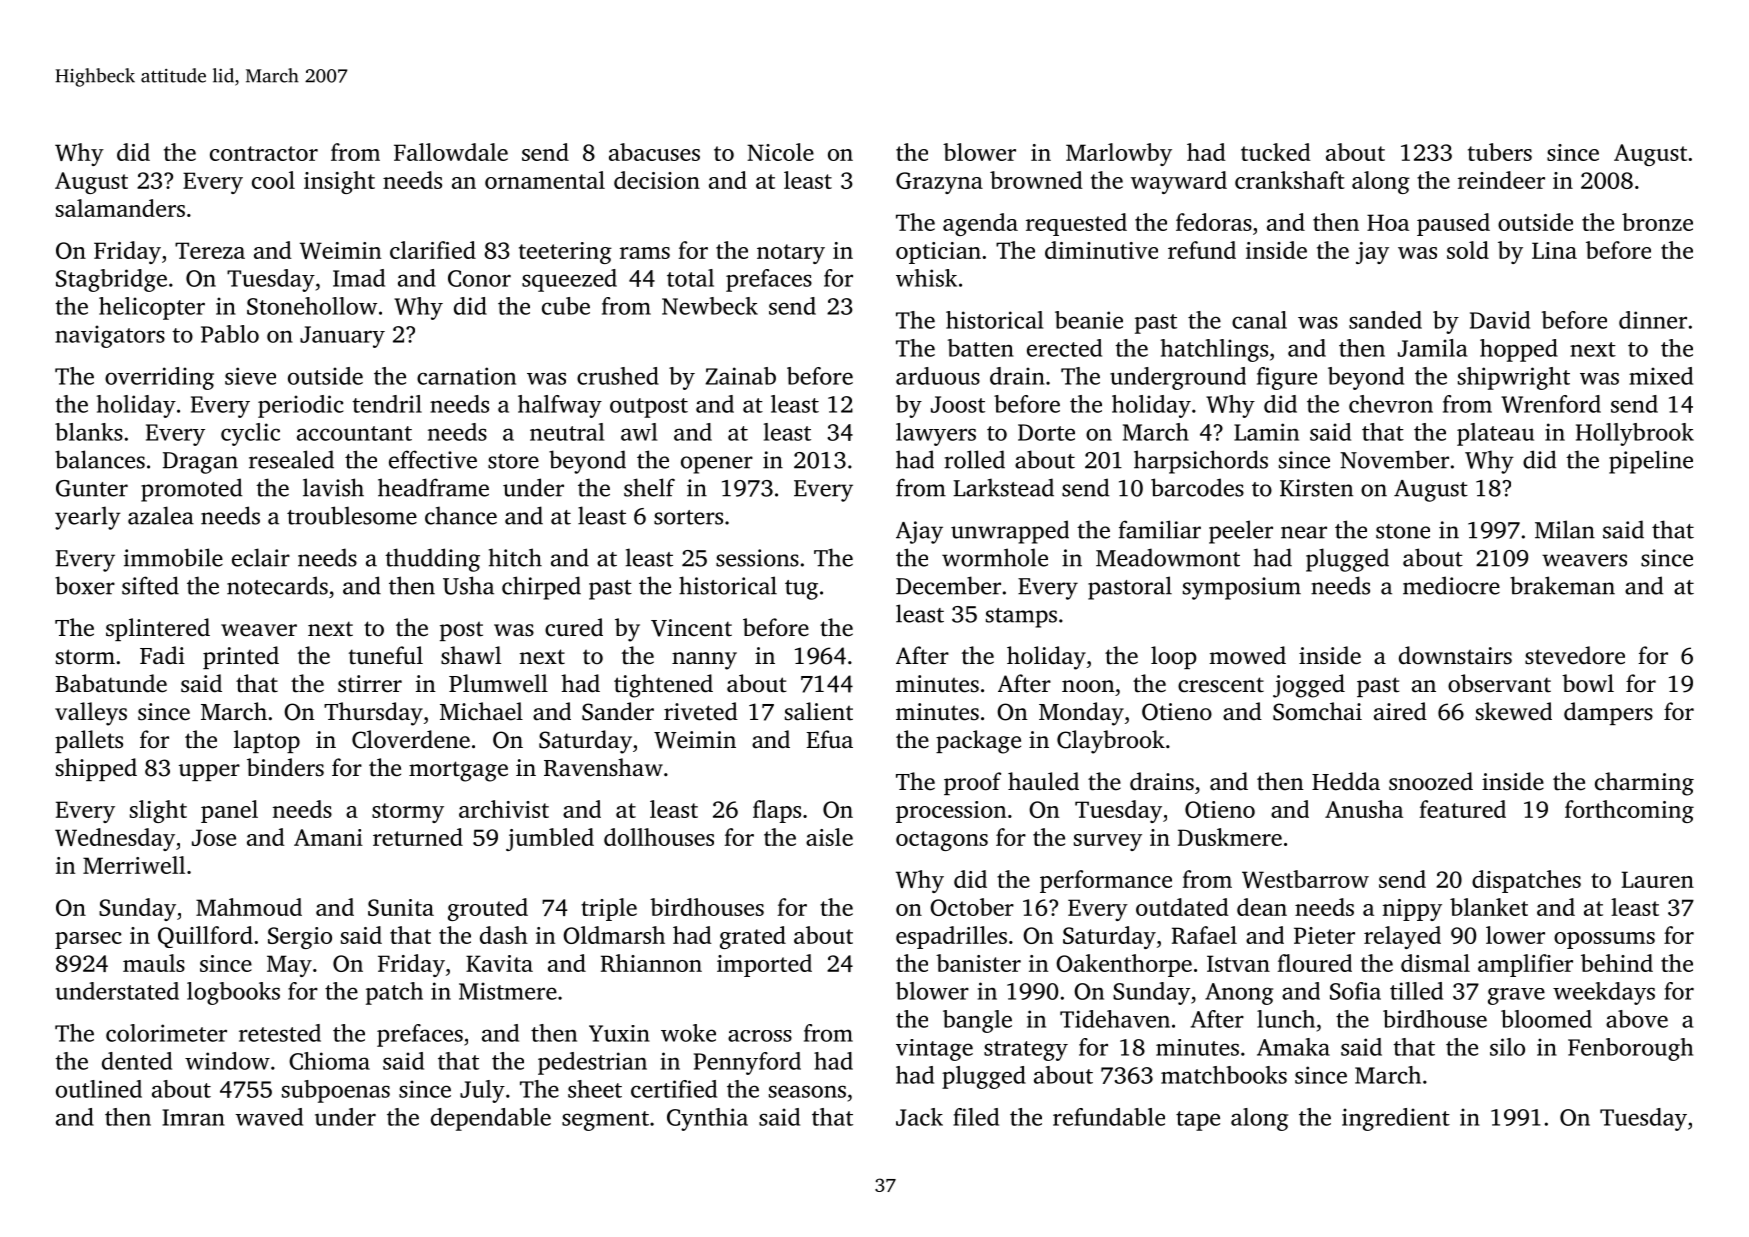 The width and height of the image is (1749, 1237). What do you see at coordinates (780, 152) in the image?
I see `Nicole` at bounding box center [780, 152].
